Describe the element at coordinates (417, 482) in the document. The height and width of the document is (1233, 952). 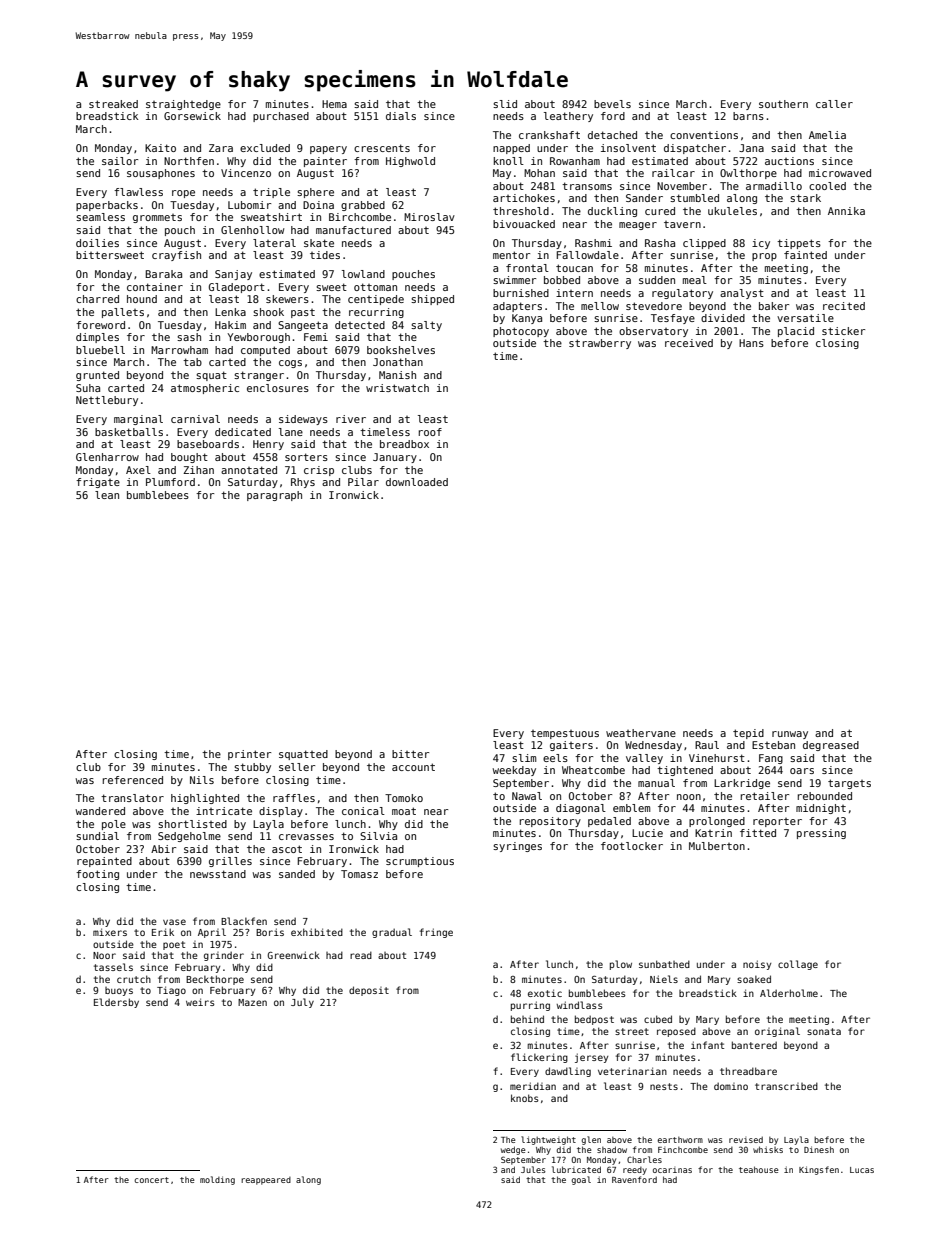
I see `downloaded` at that location.
